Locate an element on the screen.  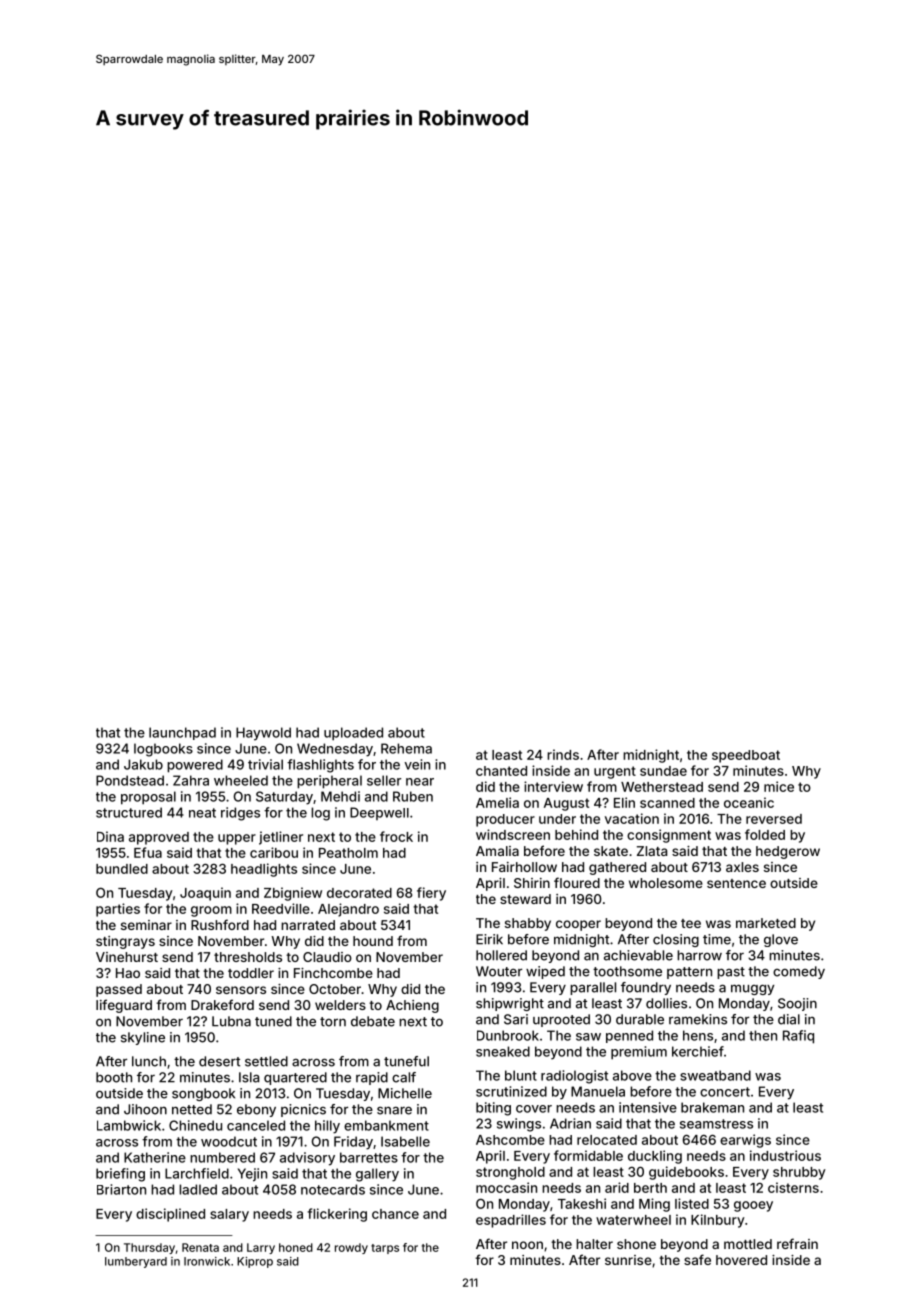
Eirik is located at coordinates (489, 939).
